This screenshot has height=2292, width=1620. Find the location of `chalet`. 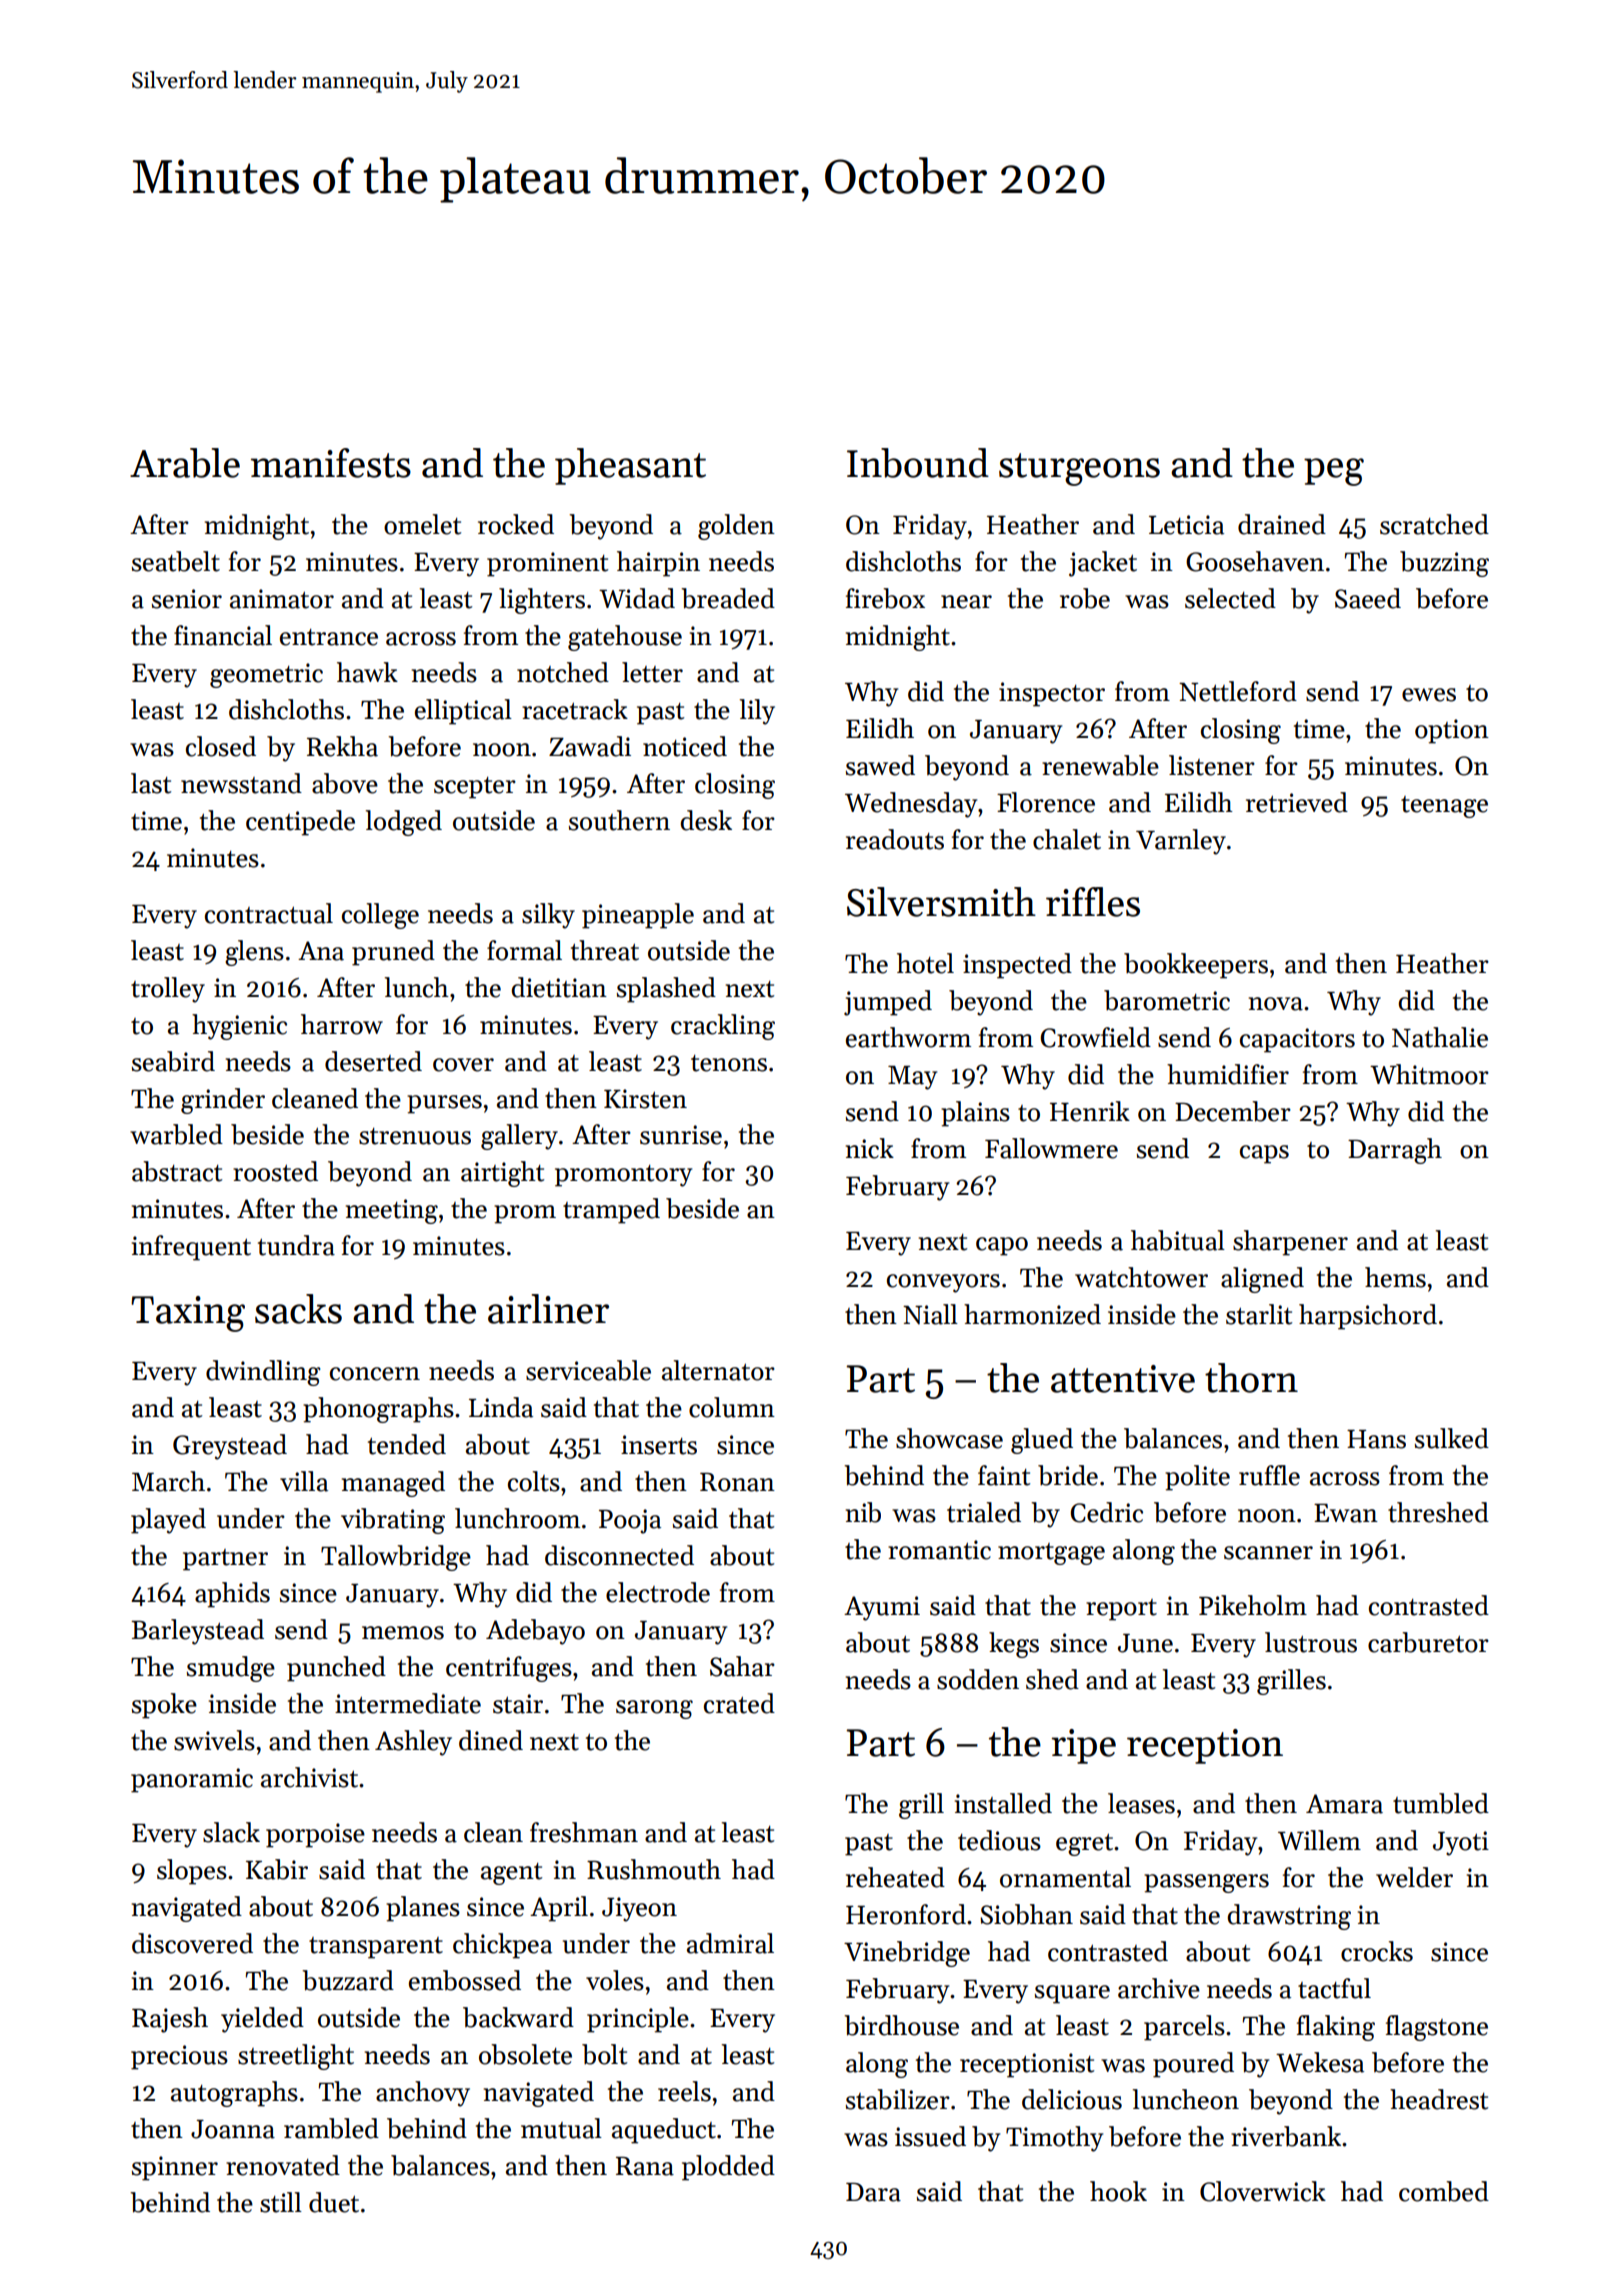

chalet is located at coordinates (1067, 839).
